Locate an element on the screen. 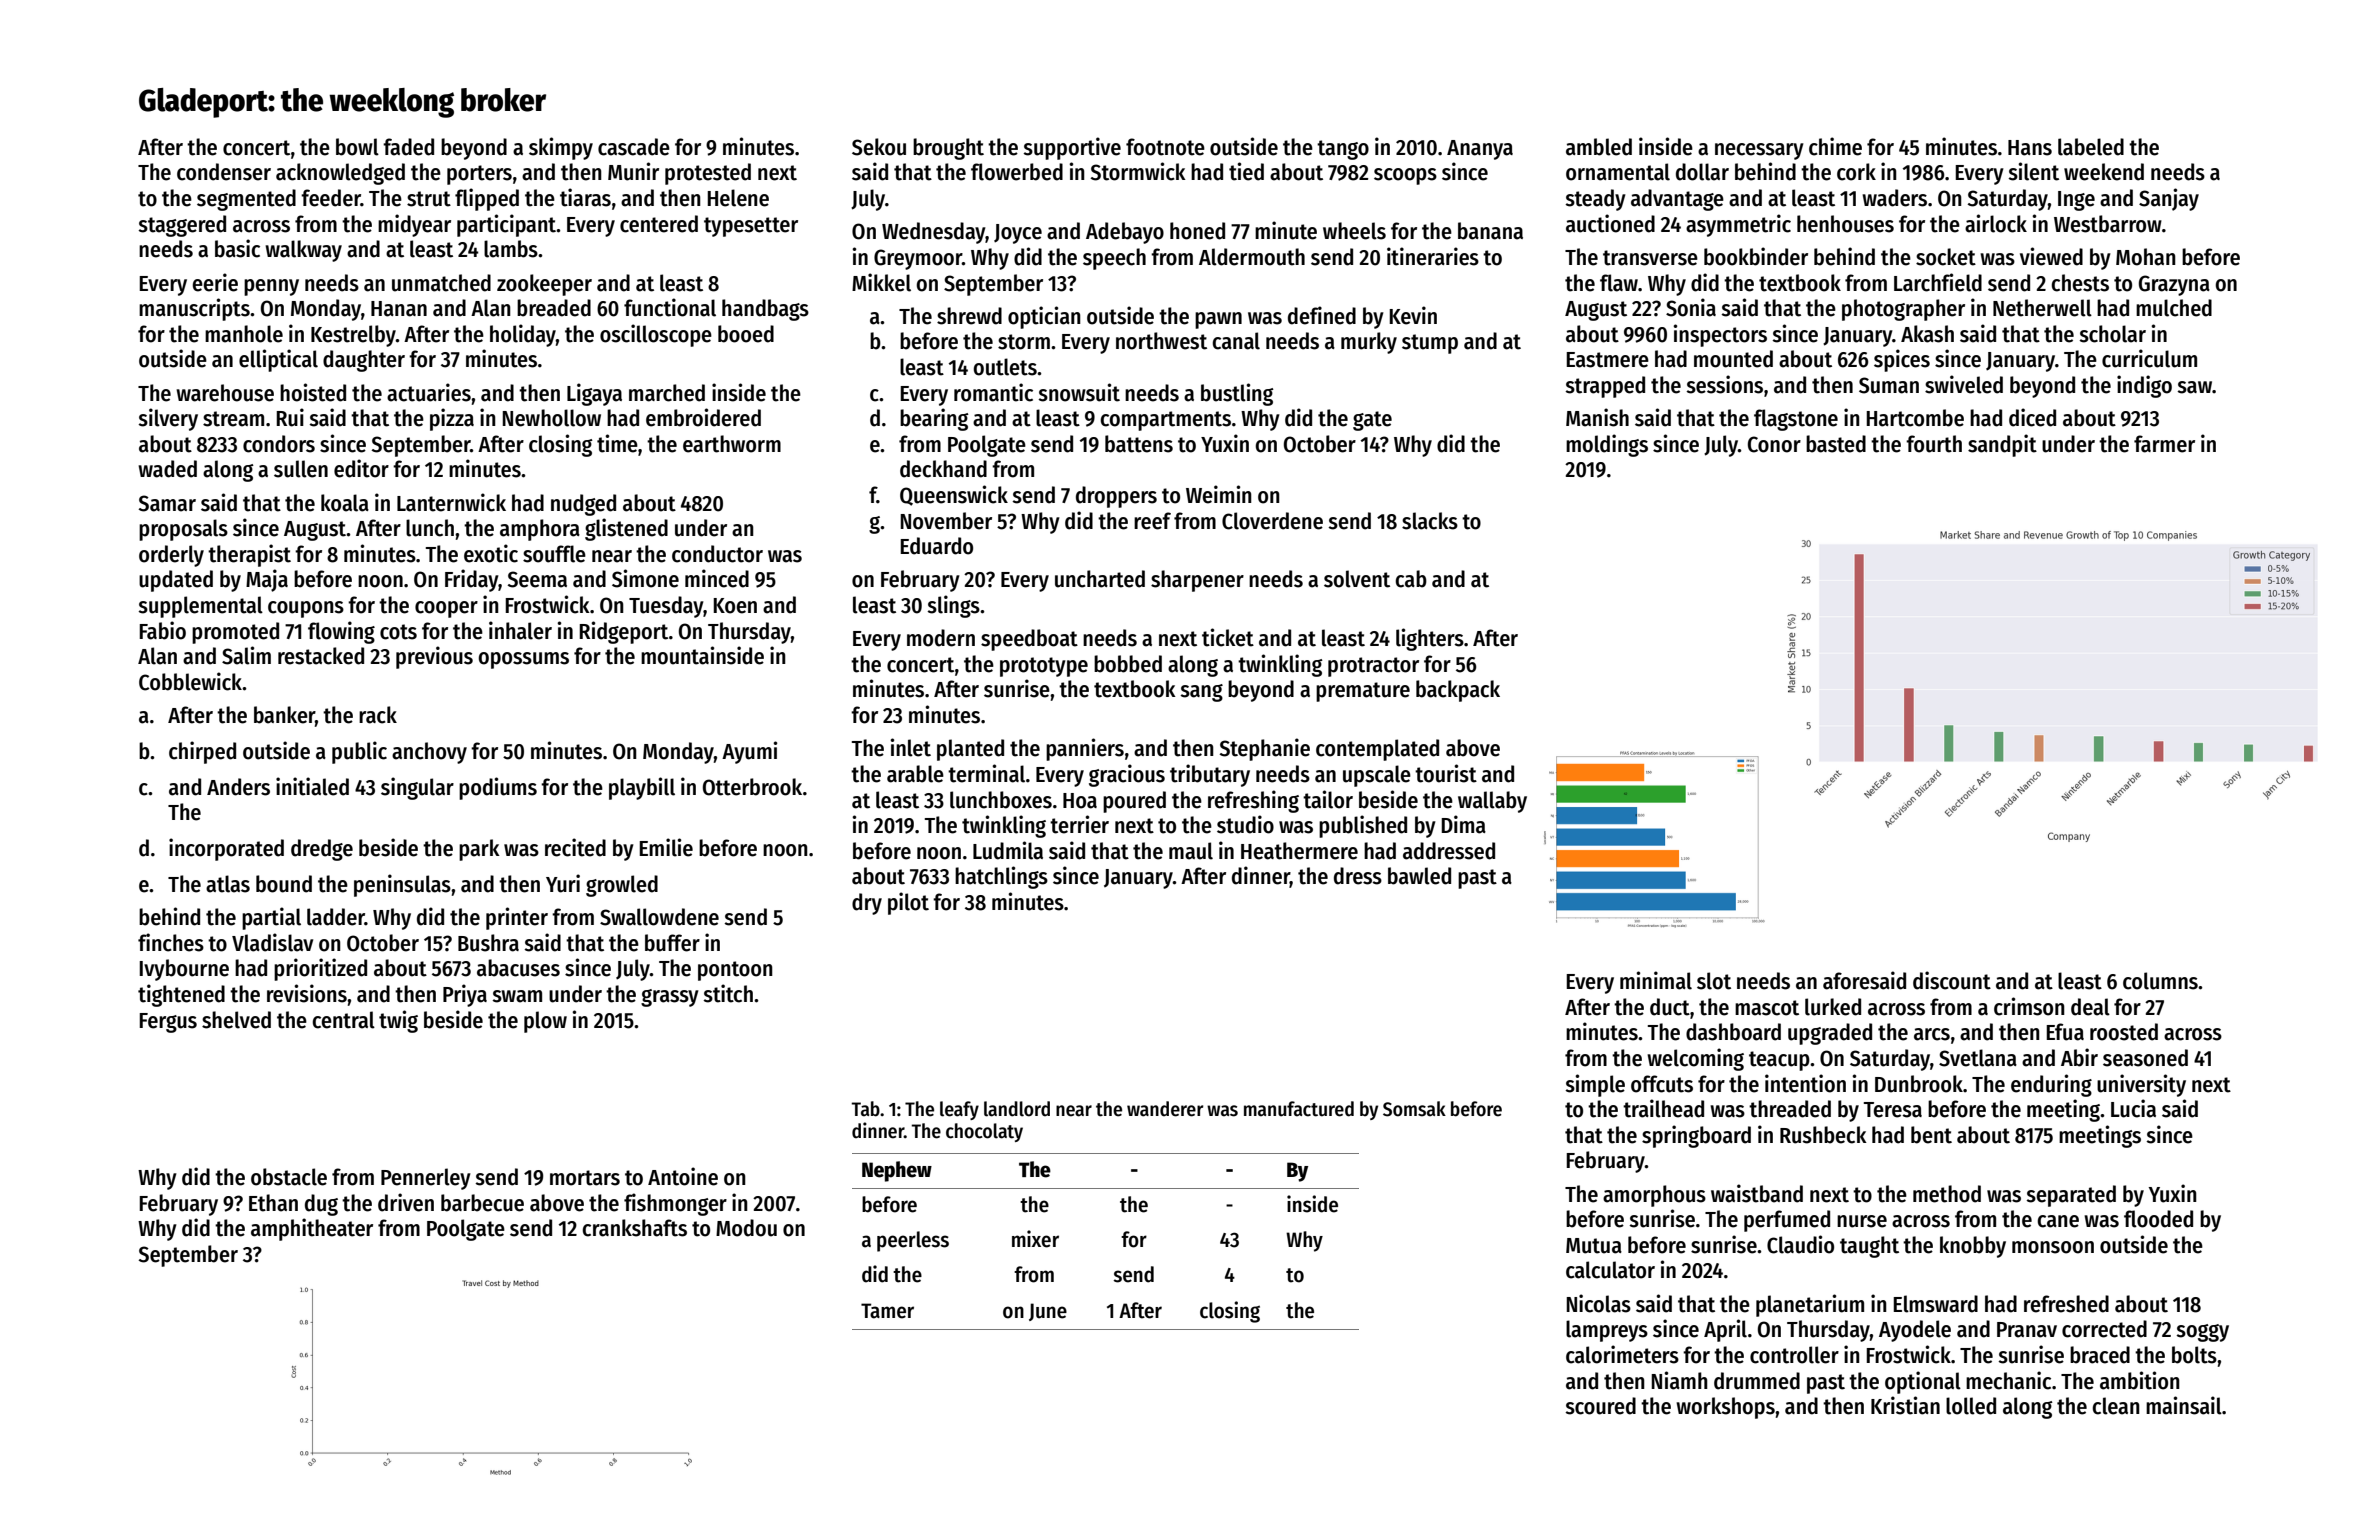  faded is located at coordinates (408, 147).
